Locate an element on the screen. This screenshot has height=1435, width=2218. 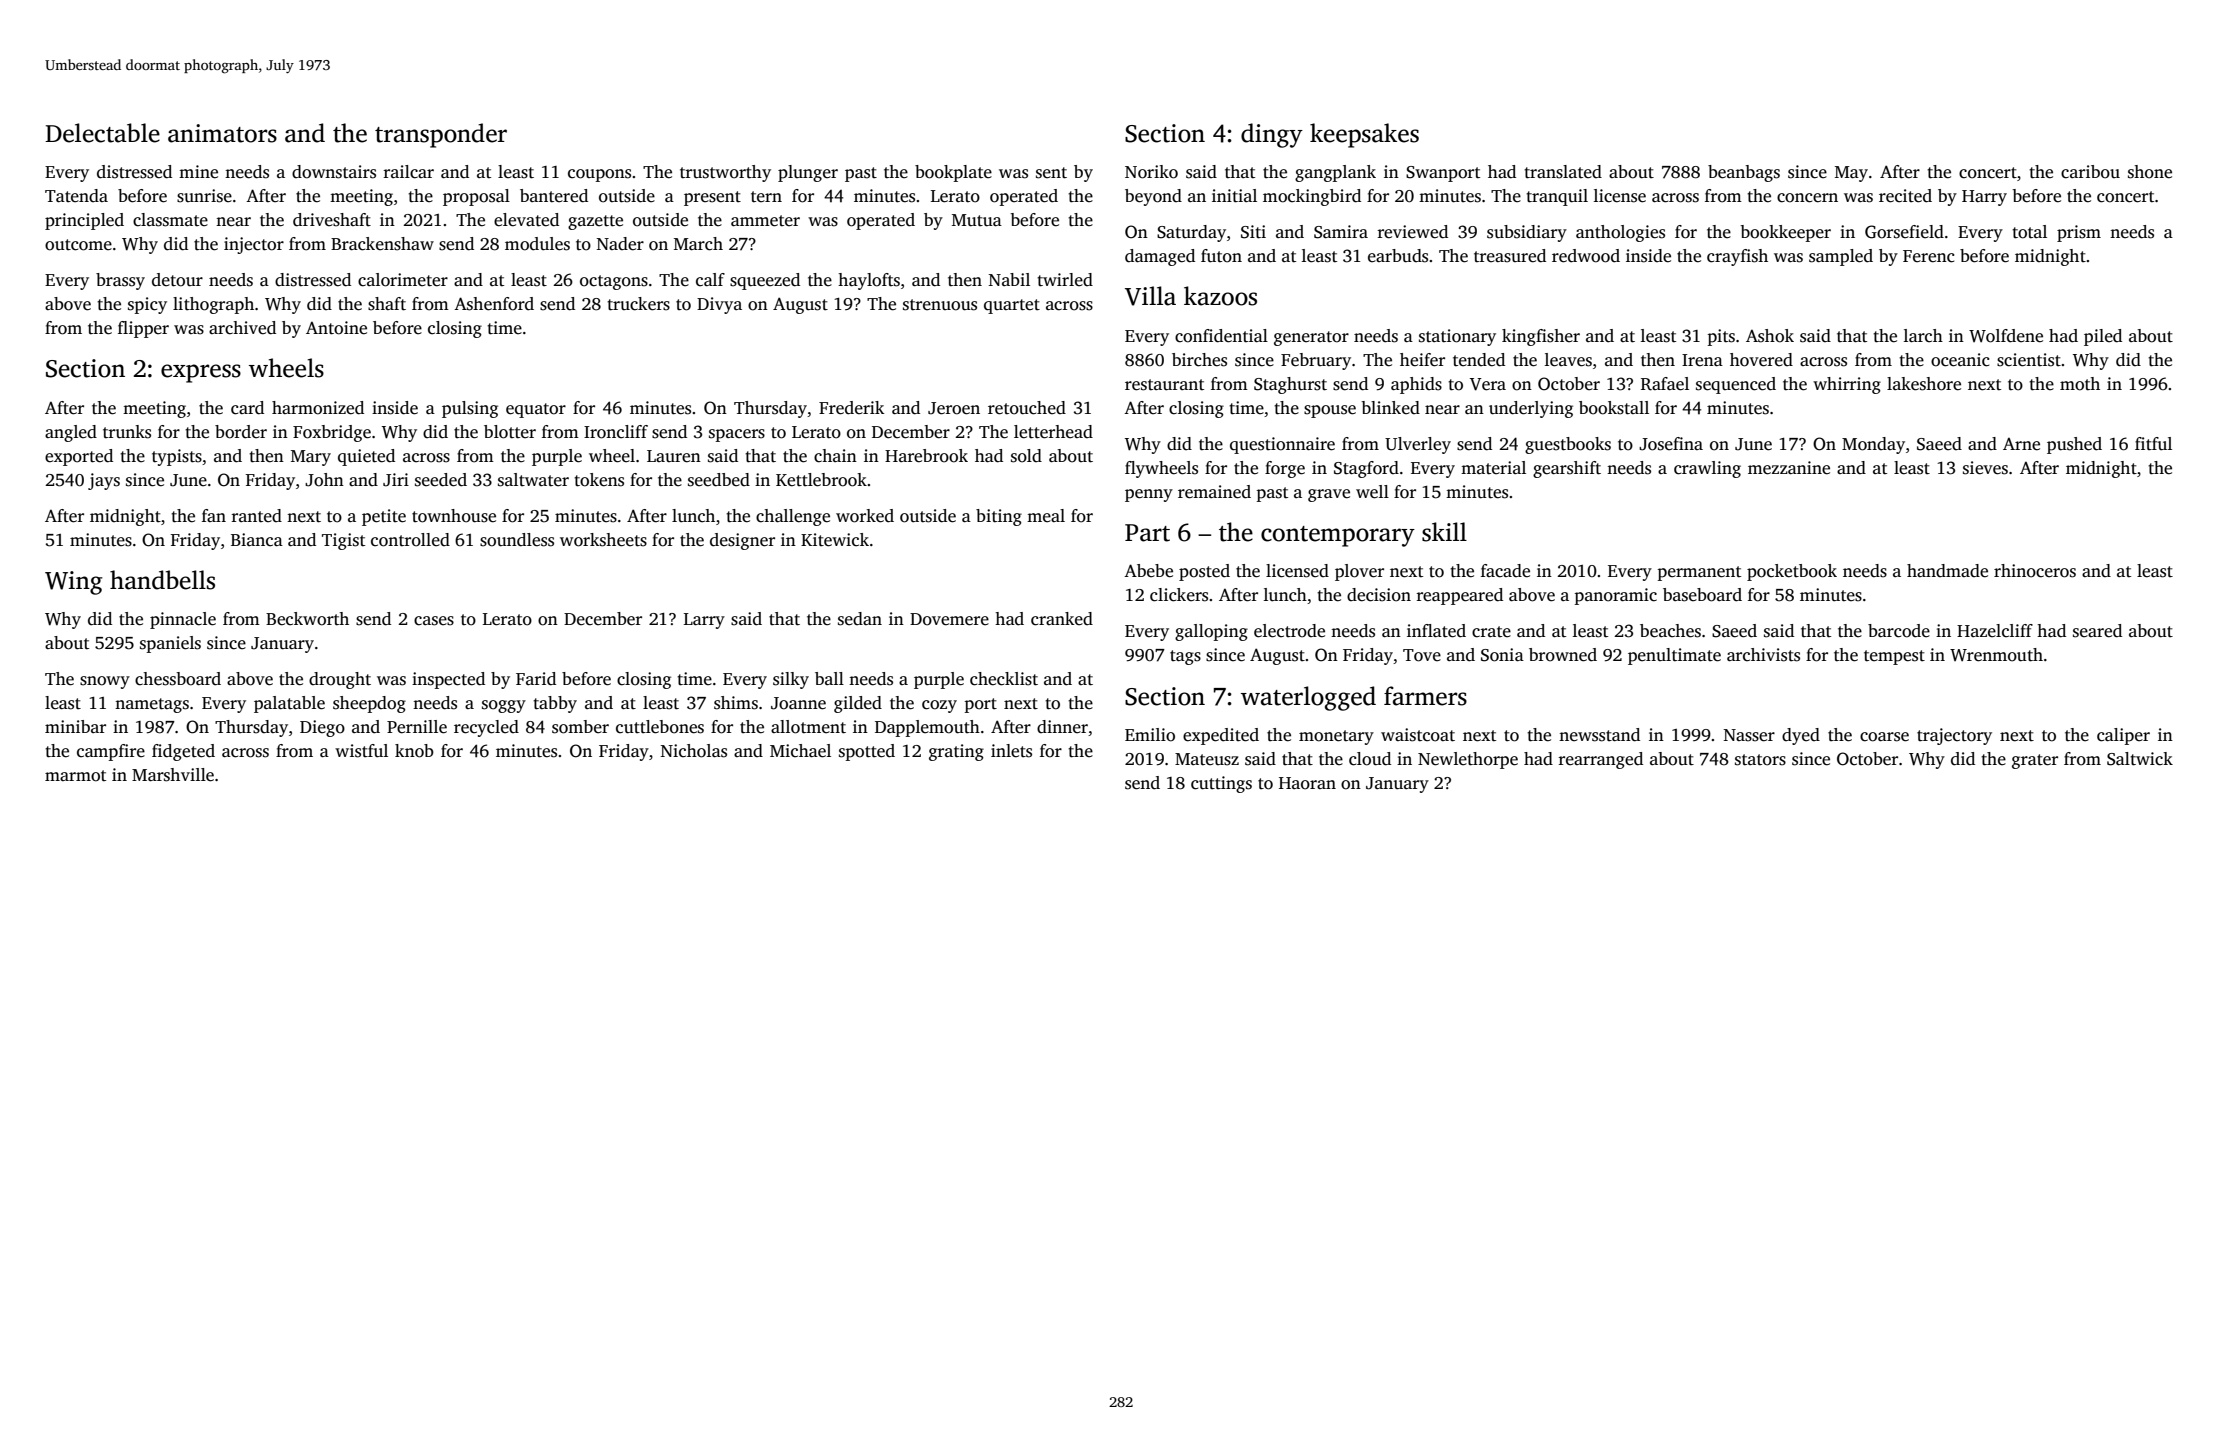
Part is located at coordinates (1147, 533).
